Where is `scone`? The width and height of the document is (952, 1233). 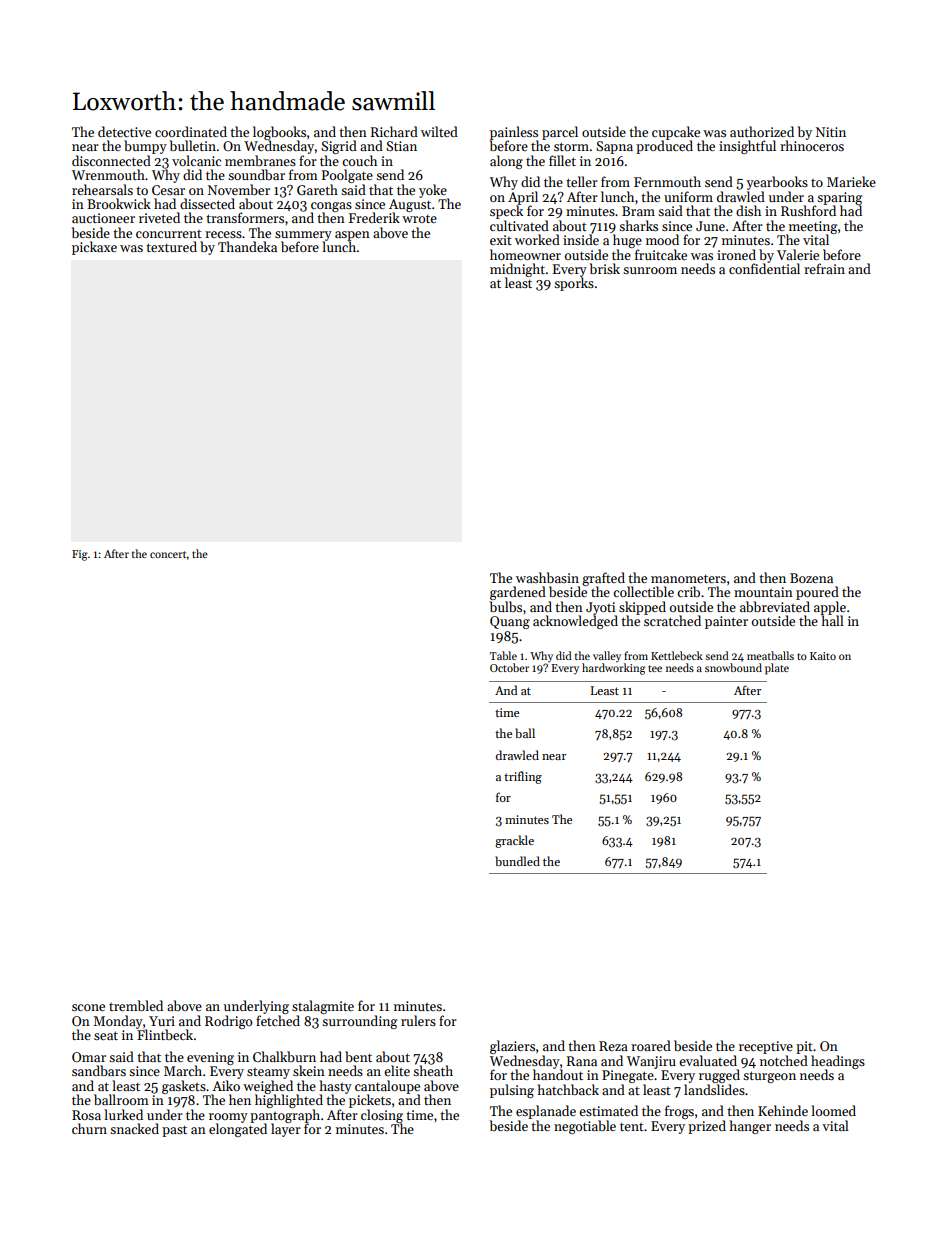 scone is located at coordinates (88, 1007).
